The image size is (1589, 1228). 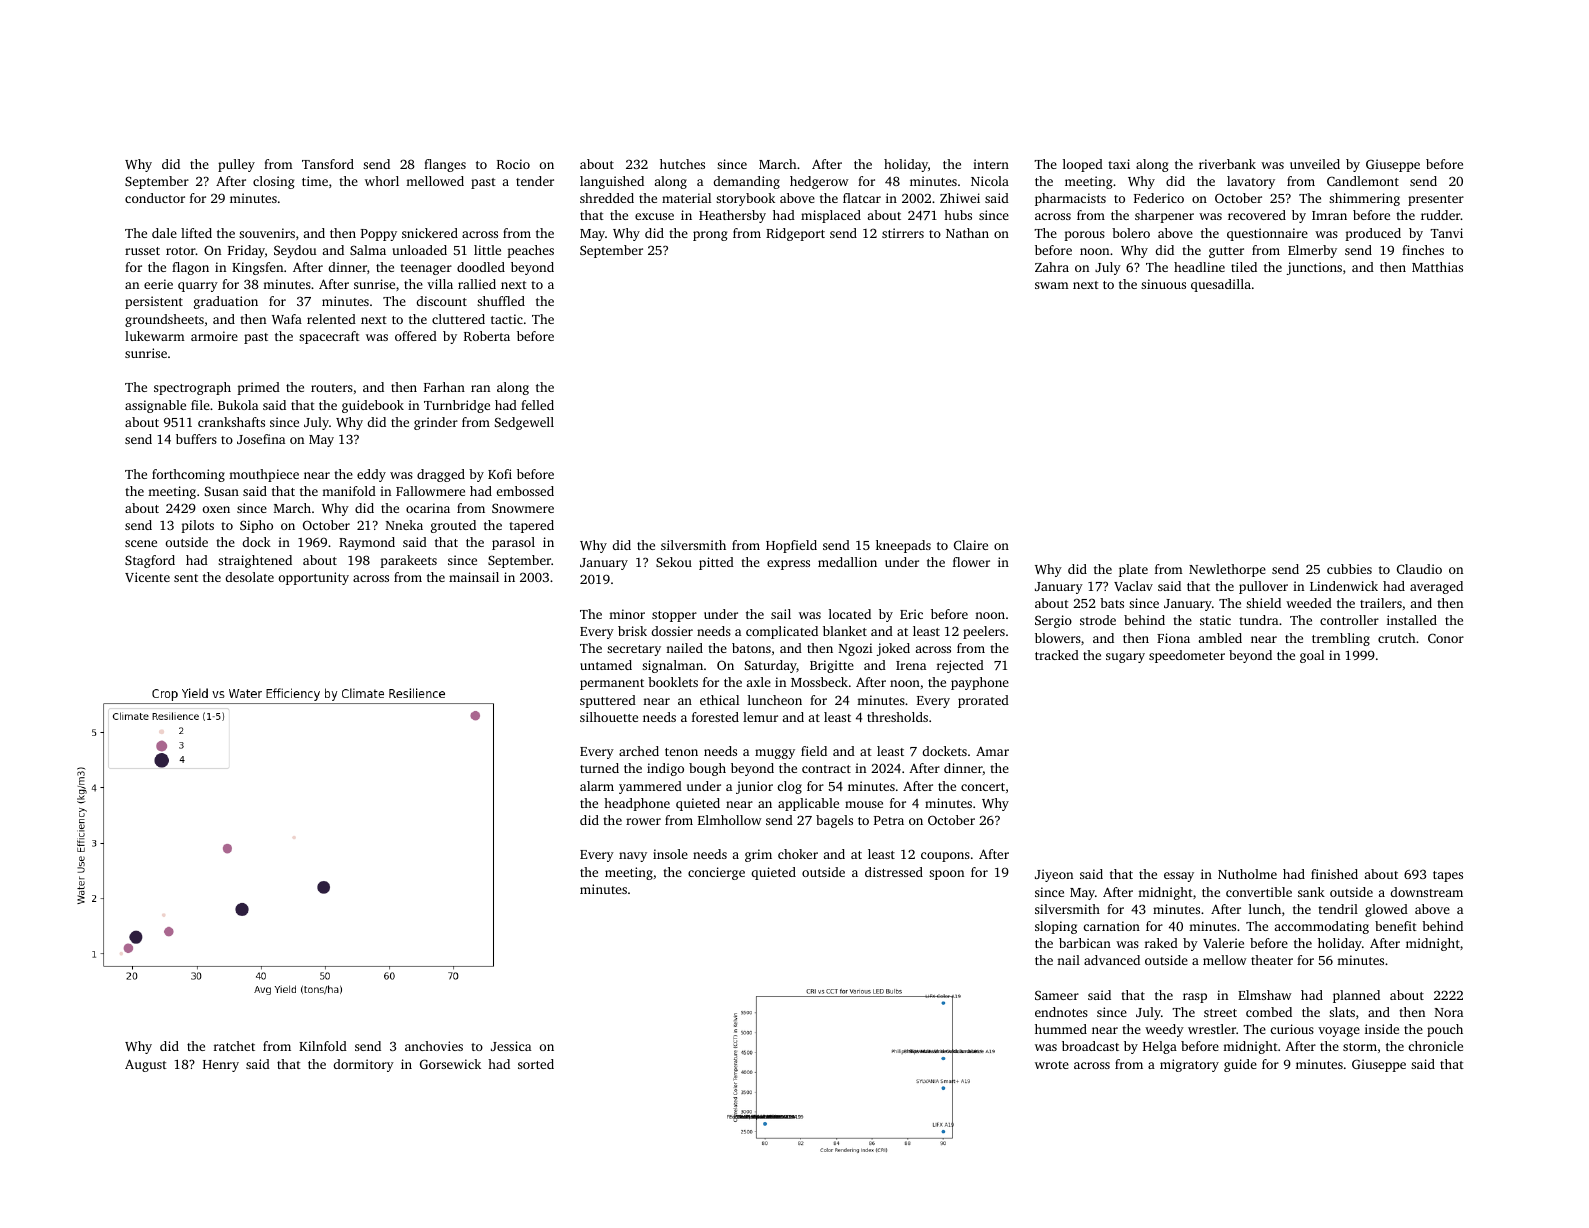 I want to click on forthcoming, so click(x=188, y=475).
